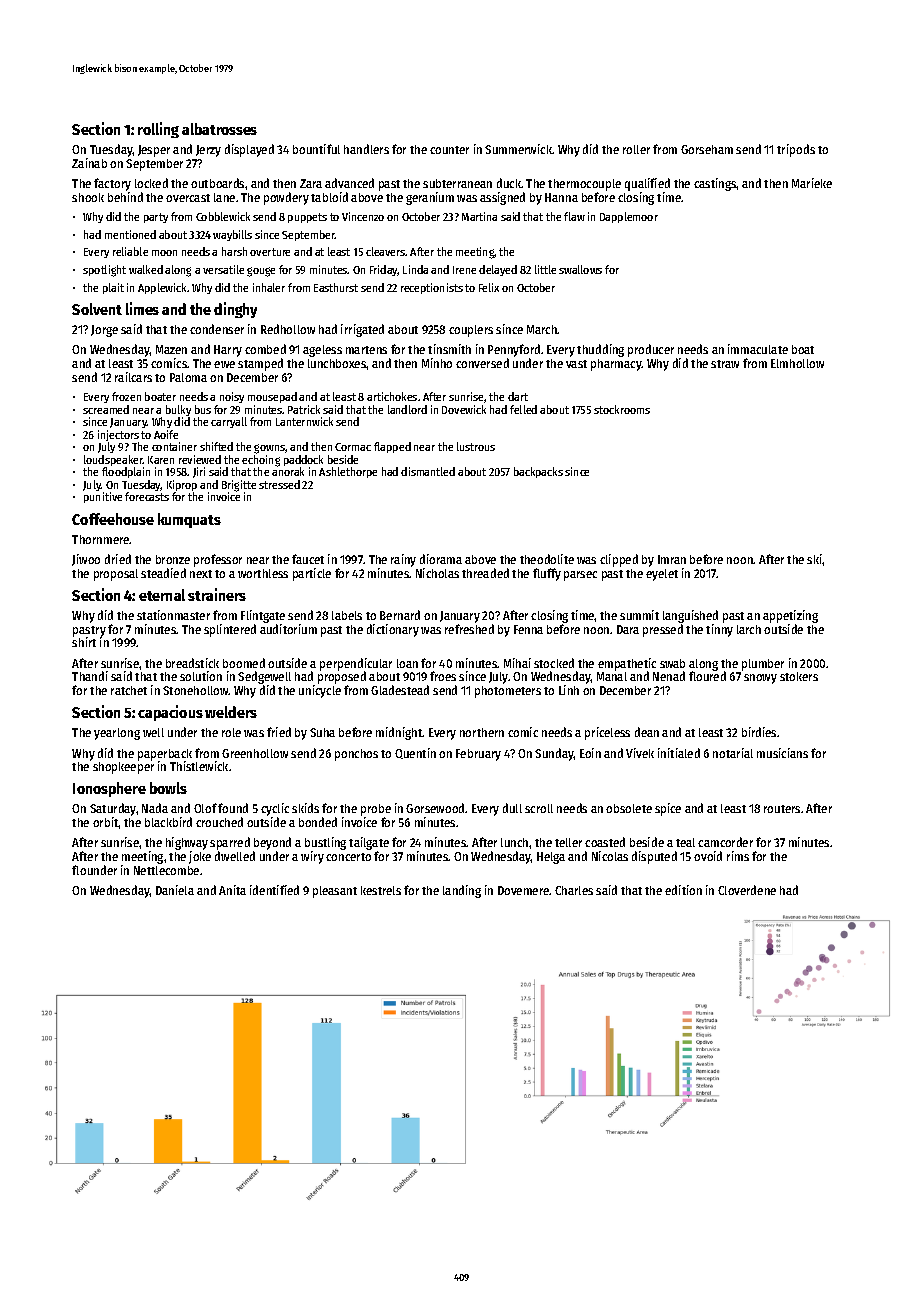  What do you see at coordinates (217, 594) in the screenshot?
I see `strainers` at bounding box center [217, 594].
